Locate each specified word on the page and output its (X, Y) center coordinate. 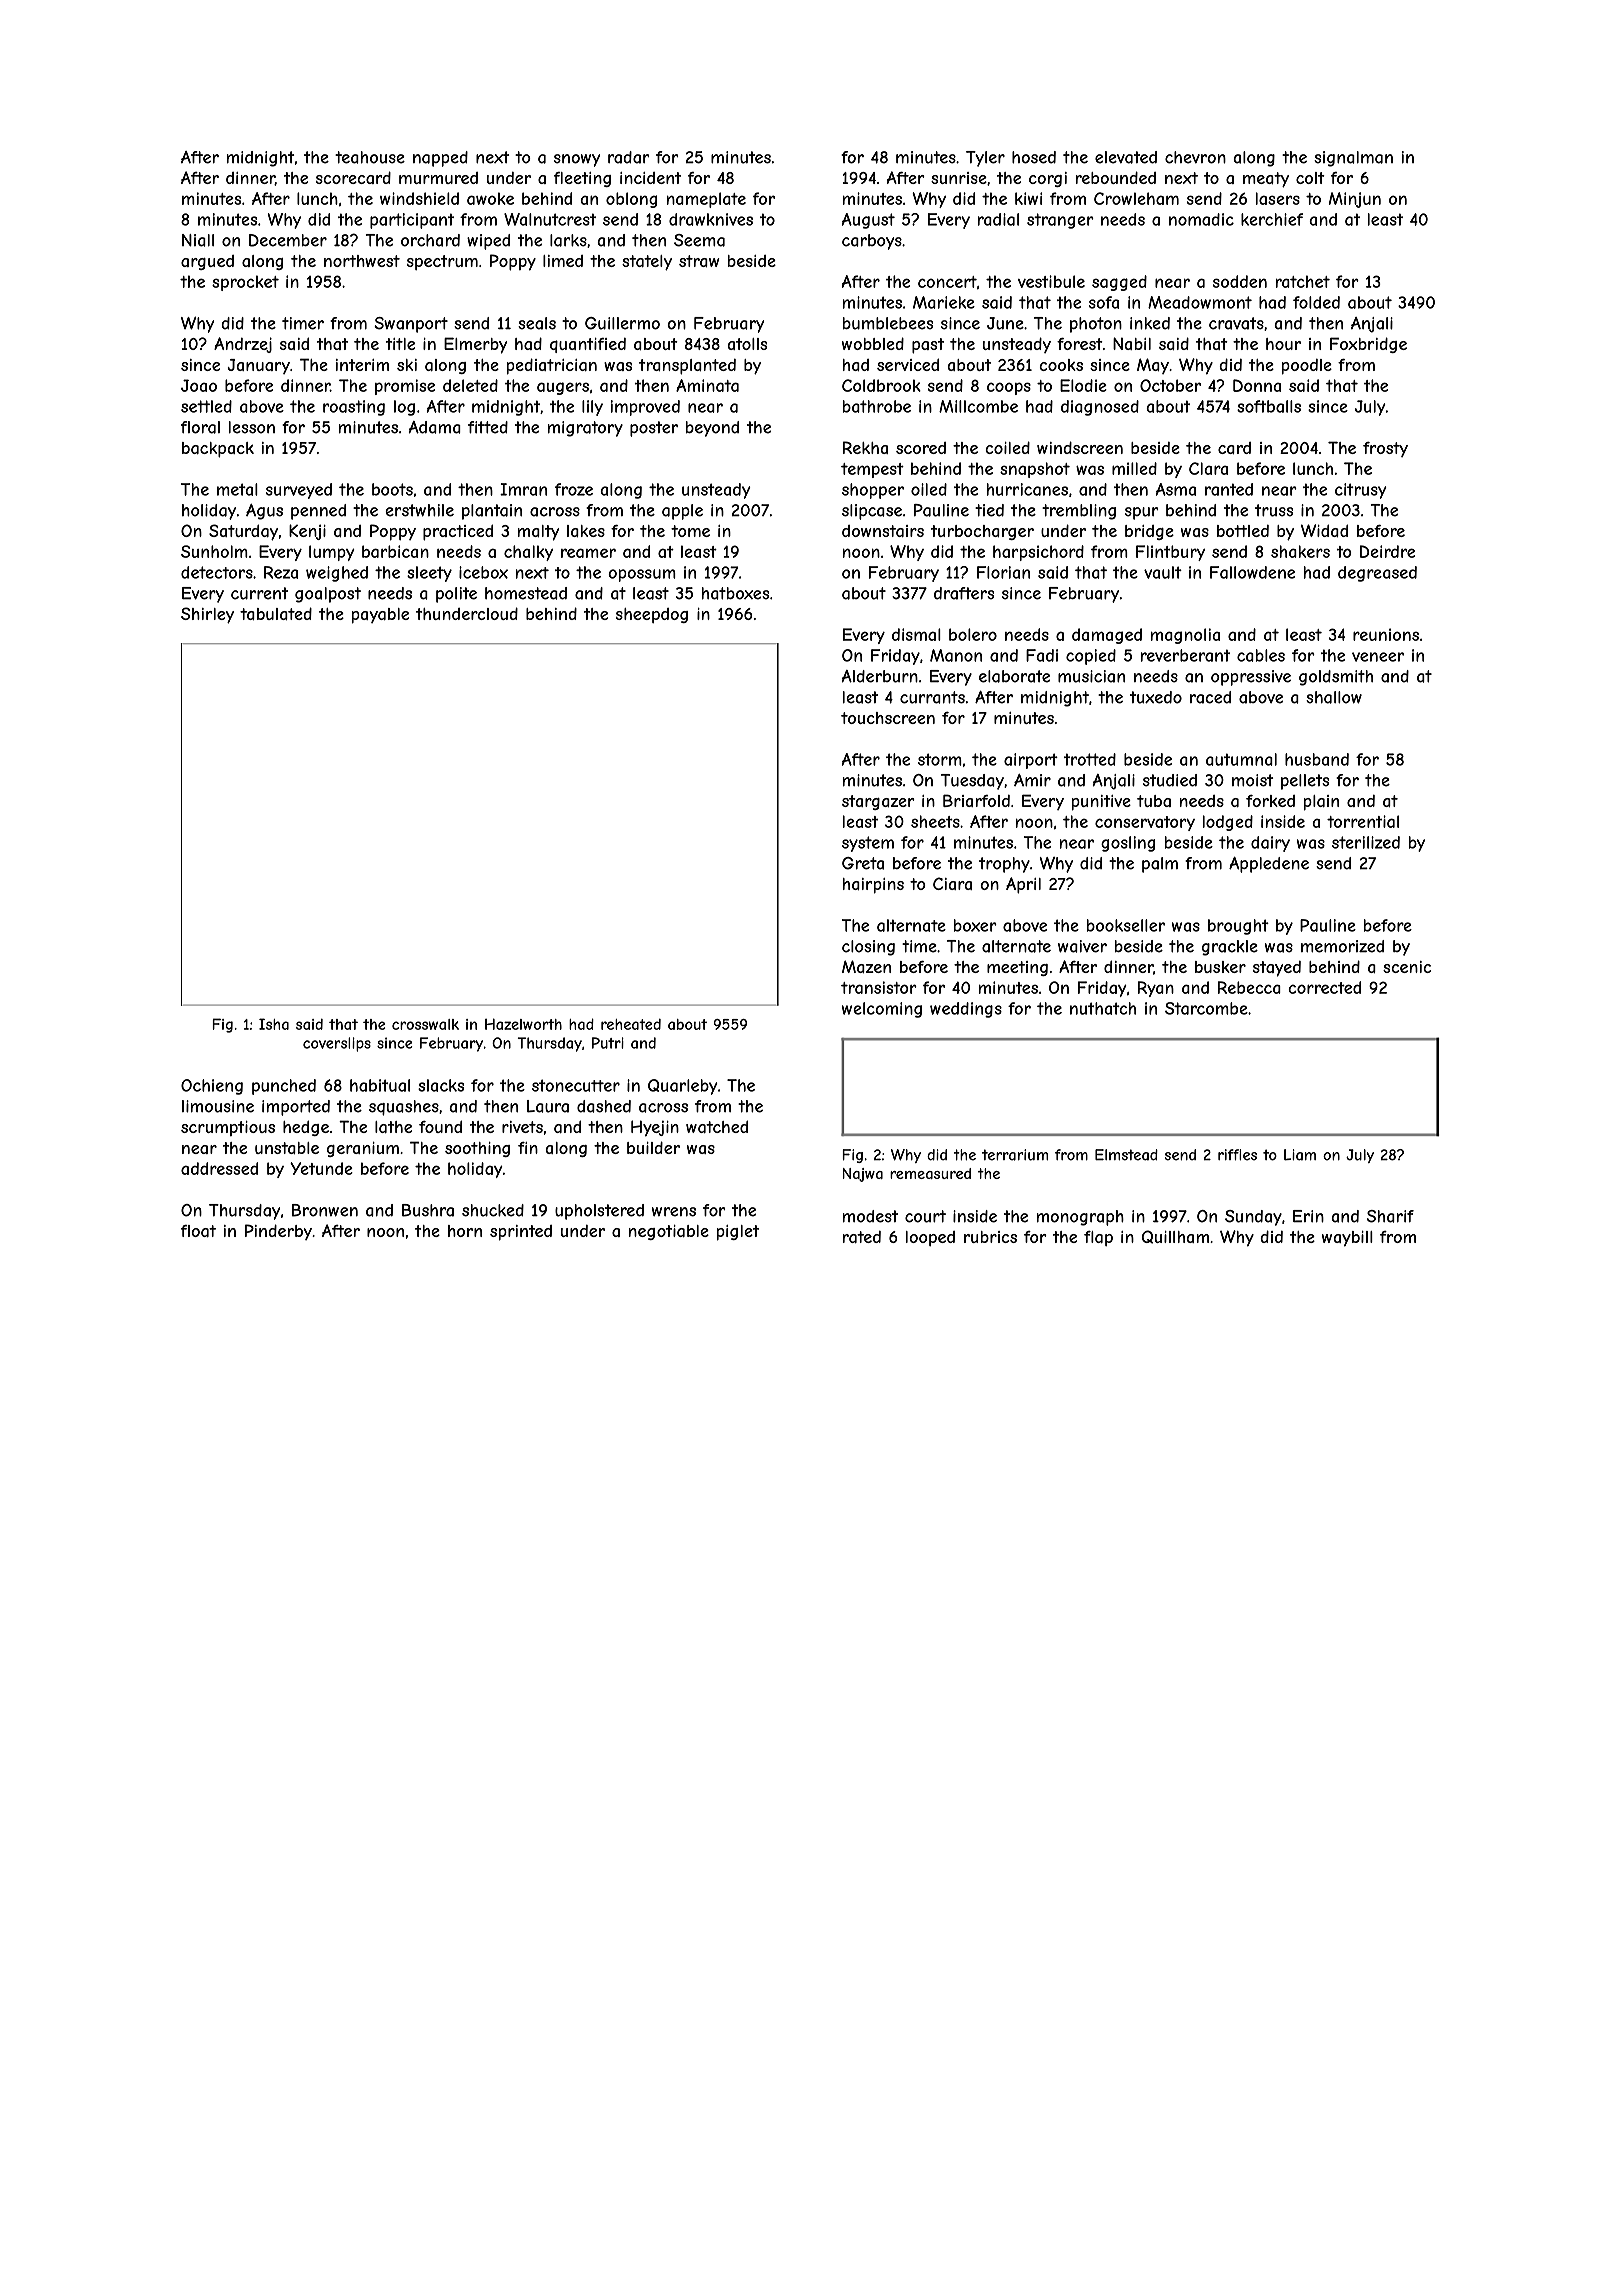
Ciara (952, 883)
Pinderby (278, 1232)
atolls (747, 344)
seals (537, 323)
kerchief (1272, 219)
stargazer (878, 802)
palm (1160, 865)
